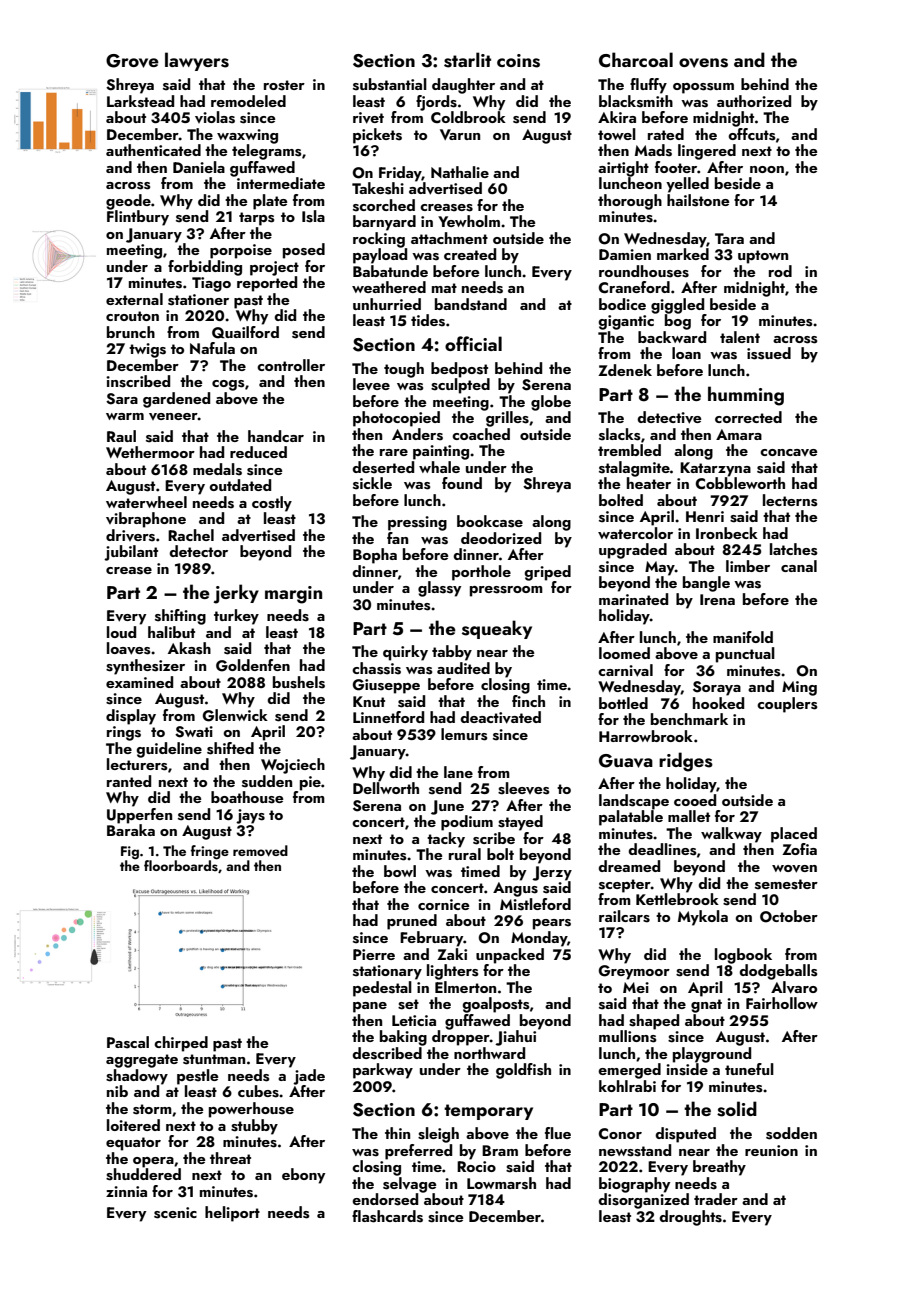  Describe the element at coordinates (790, 500) in the document. I see `lecterns` at that location.
